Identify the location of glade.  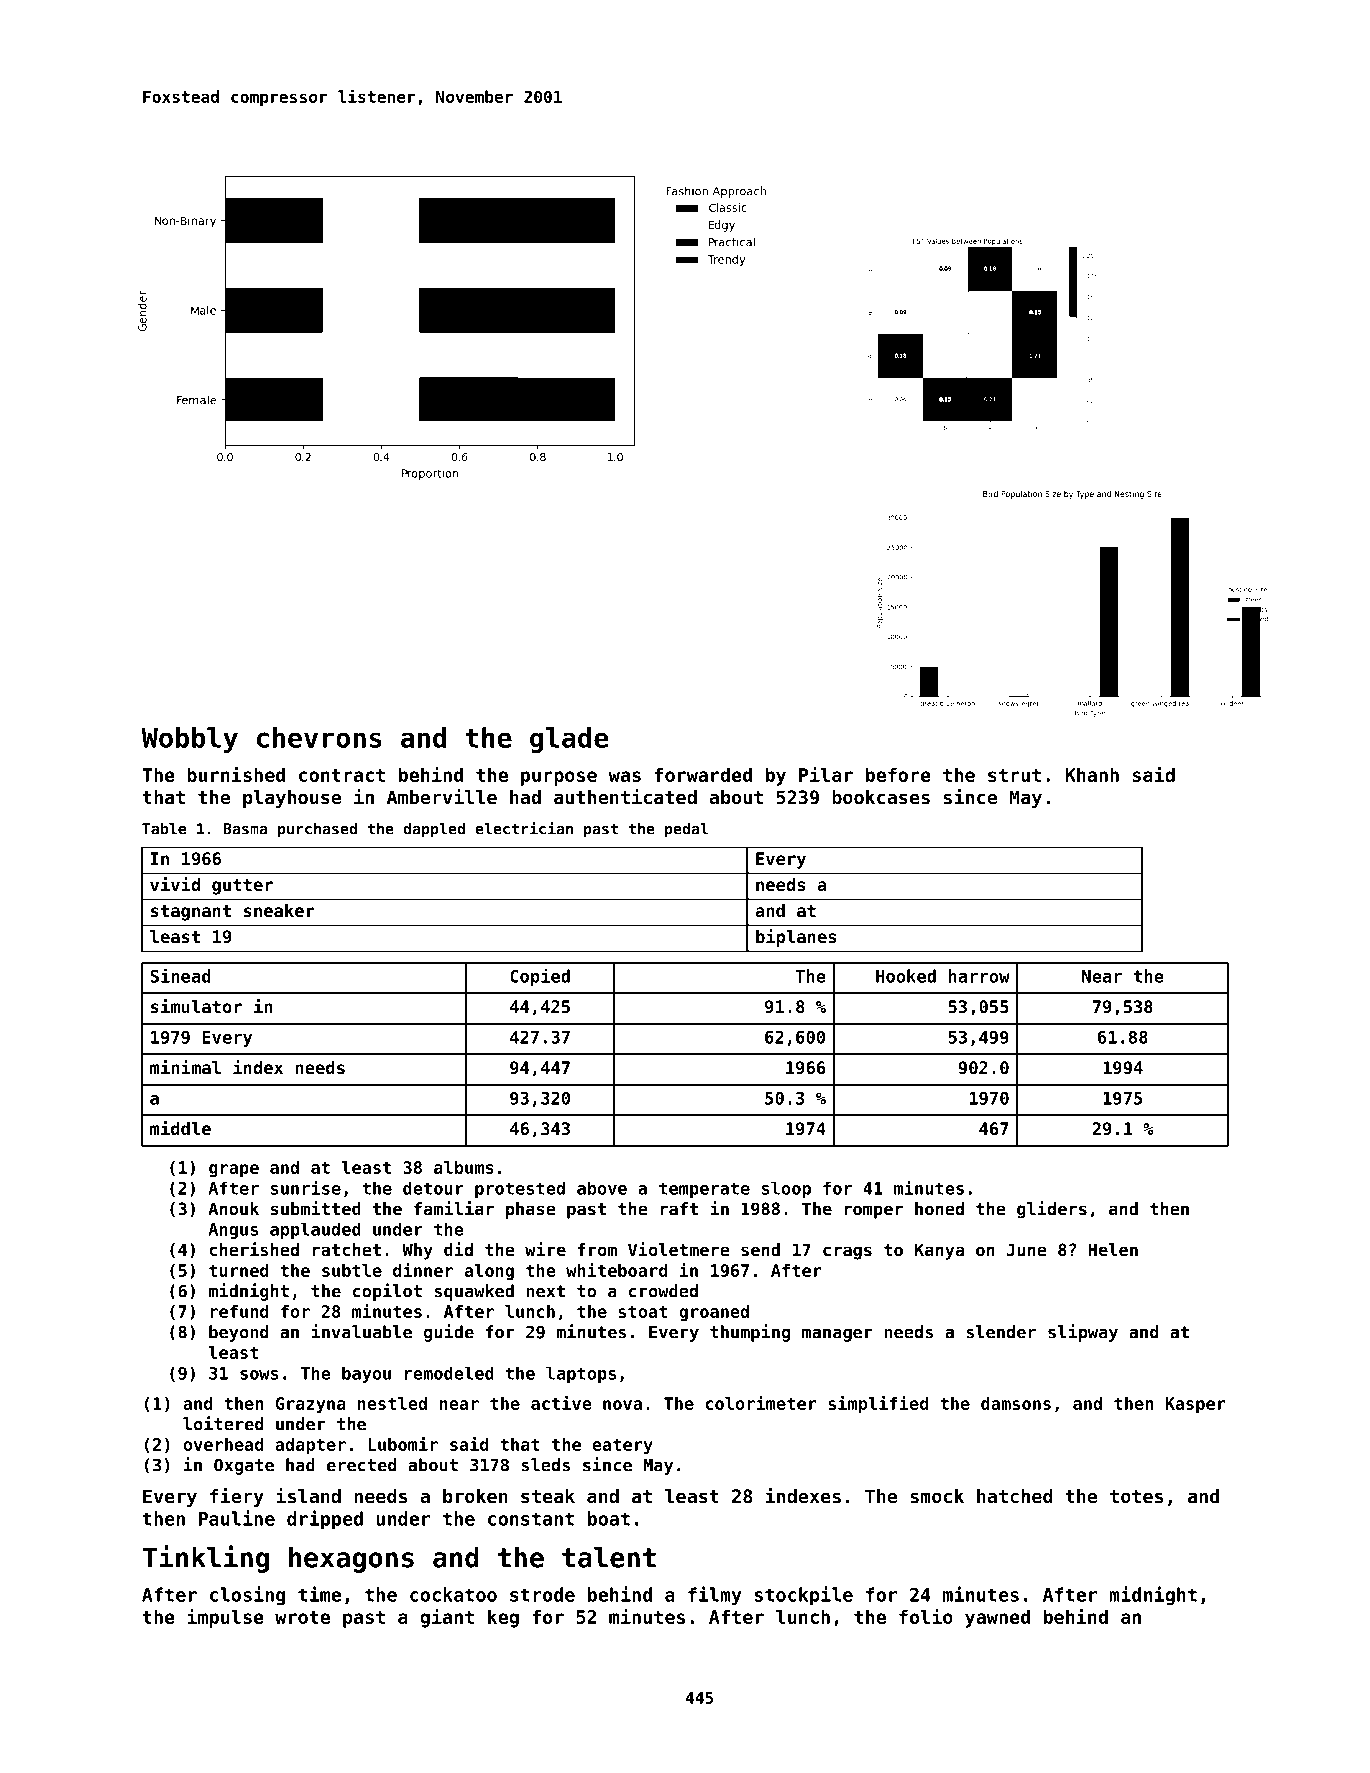
(569, 740).
